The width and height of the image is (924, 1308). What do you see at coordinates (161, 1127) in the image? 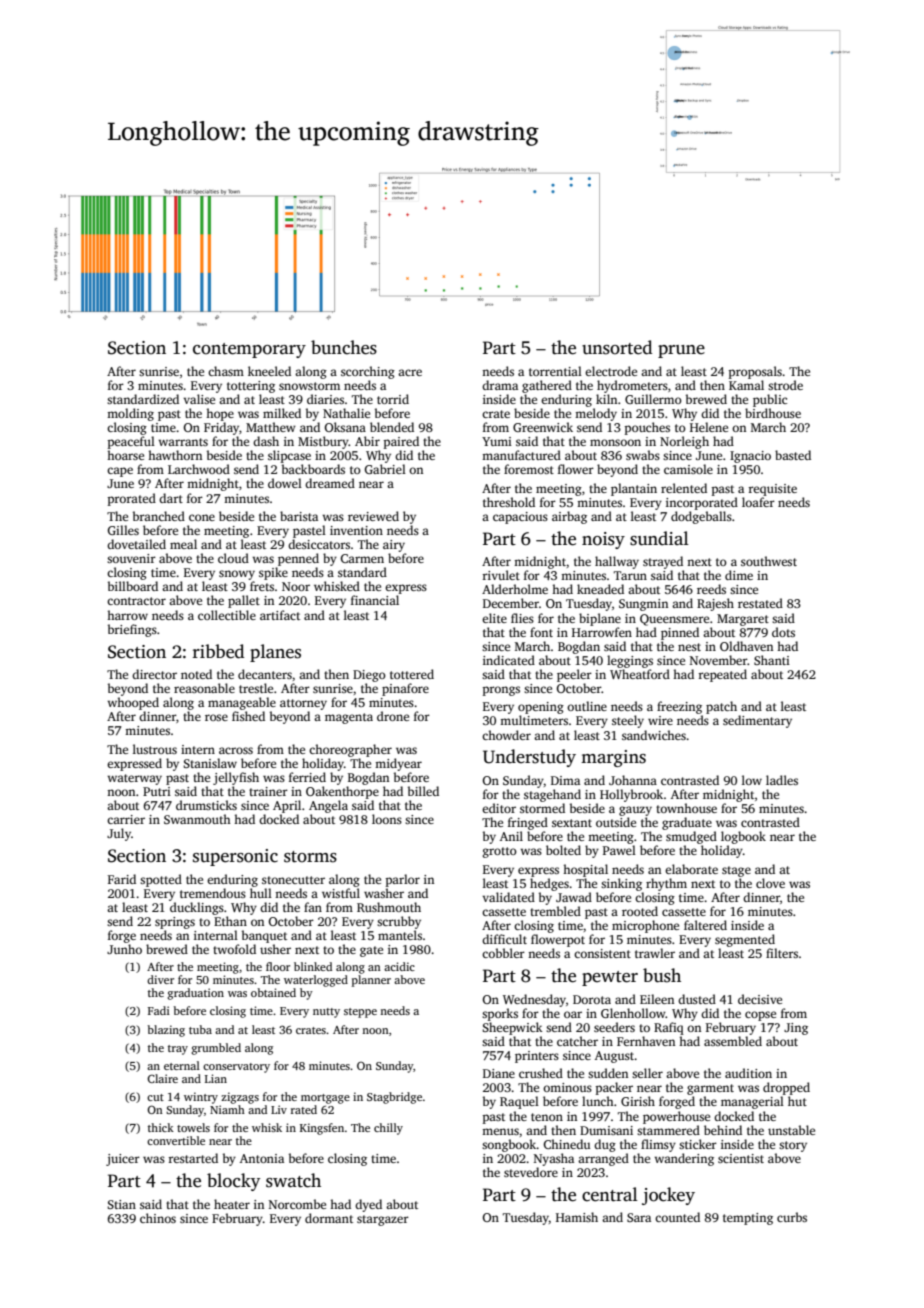
I see `thick` at bounding box center [161, 1127].
